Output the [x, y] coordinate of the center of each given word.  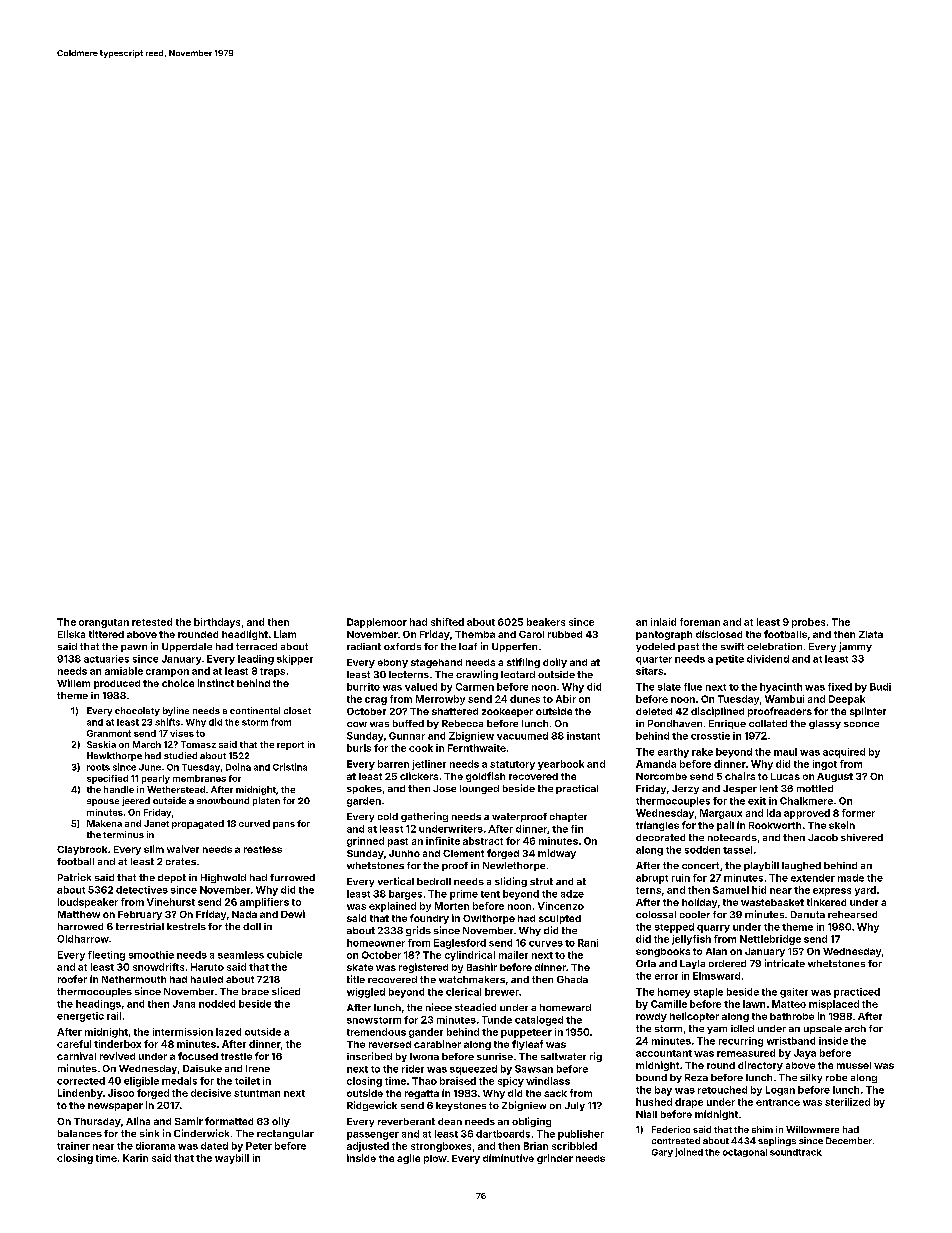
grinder [555, 1159]
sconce [861, 724]
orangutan [104, 623]
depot [172, 878]
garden [364, 802]
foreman [700, 622]
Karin [135, 1158]
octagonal [745, 1153]
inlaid [663, 622]
